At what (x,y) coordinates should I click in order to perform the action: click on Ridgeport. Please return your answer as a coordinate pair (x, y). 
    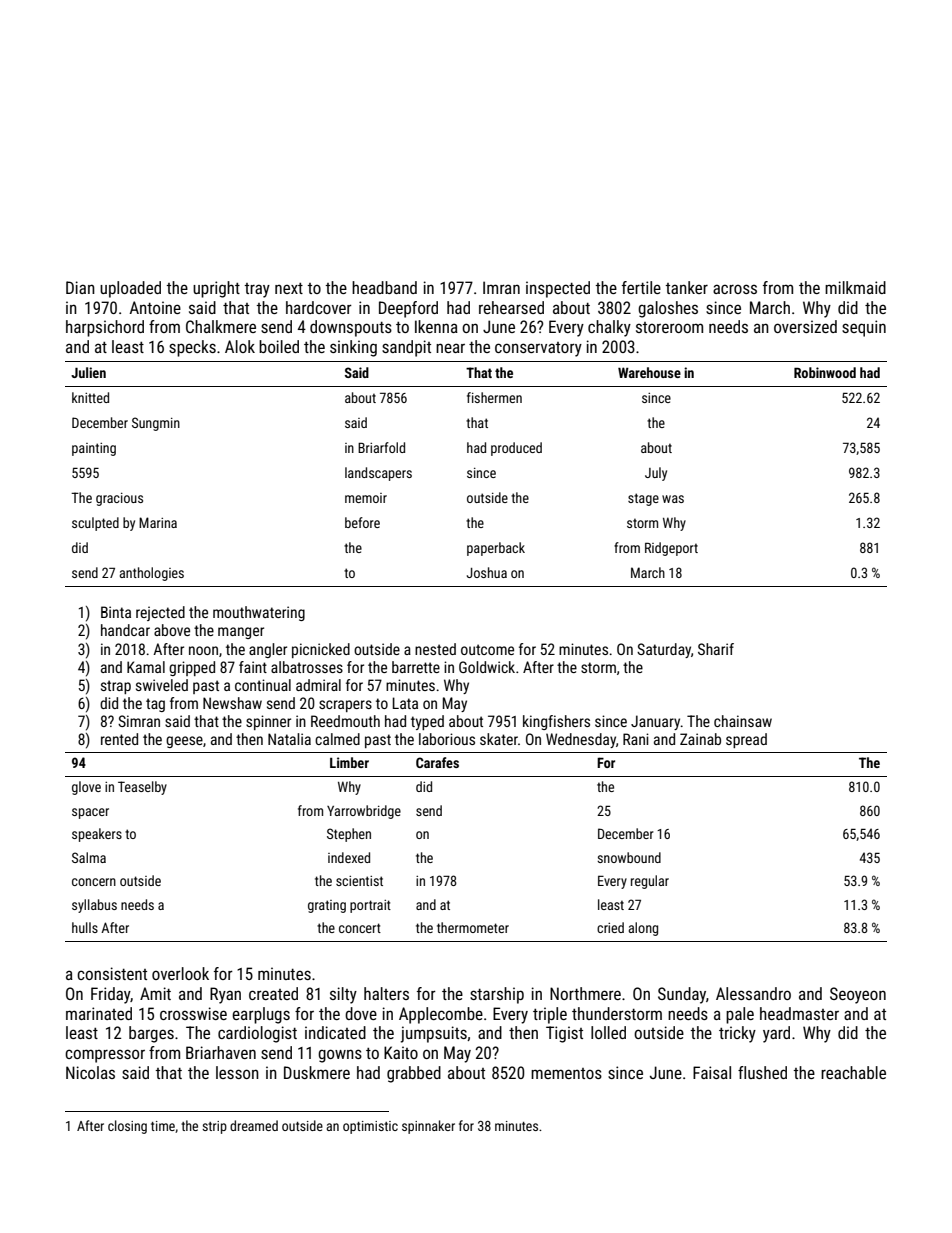
    Looking at the image, I should click on (671, 549).
